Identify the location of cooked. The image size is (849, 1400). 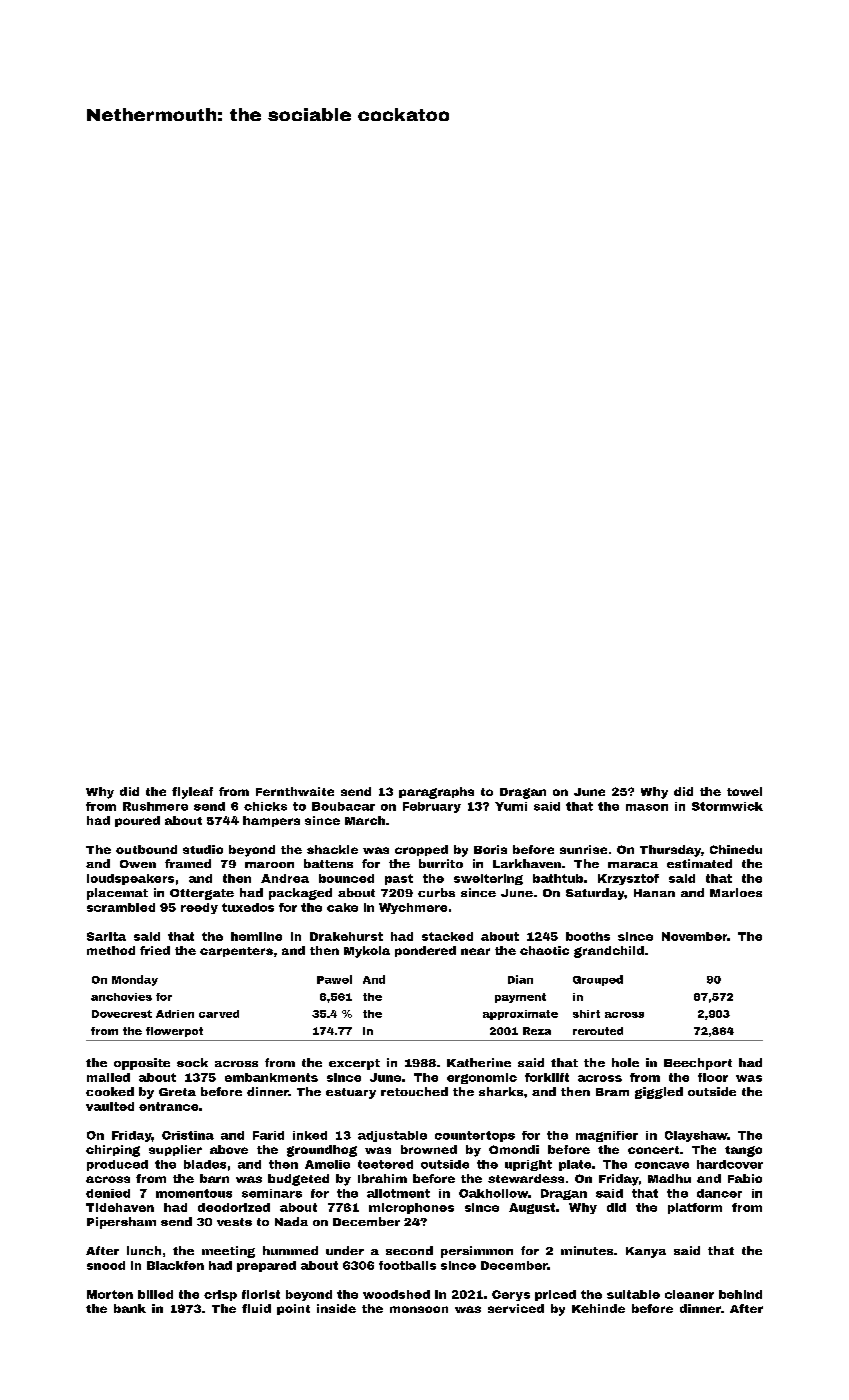
(110, 1091).
